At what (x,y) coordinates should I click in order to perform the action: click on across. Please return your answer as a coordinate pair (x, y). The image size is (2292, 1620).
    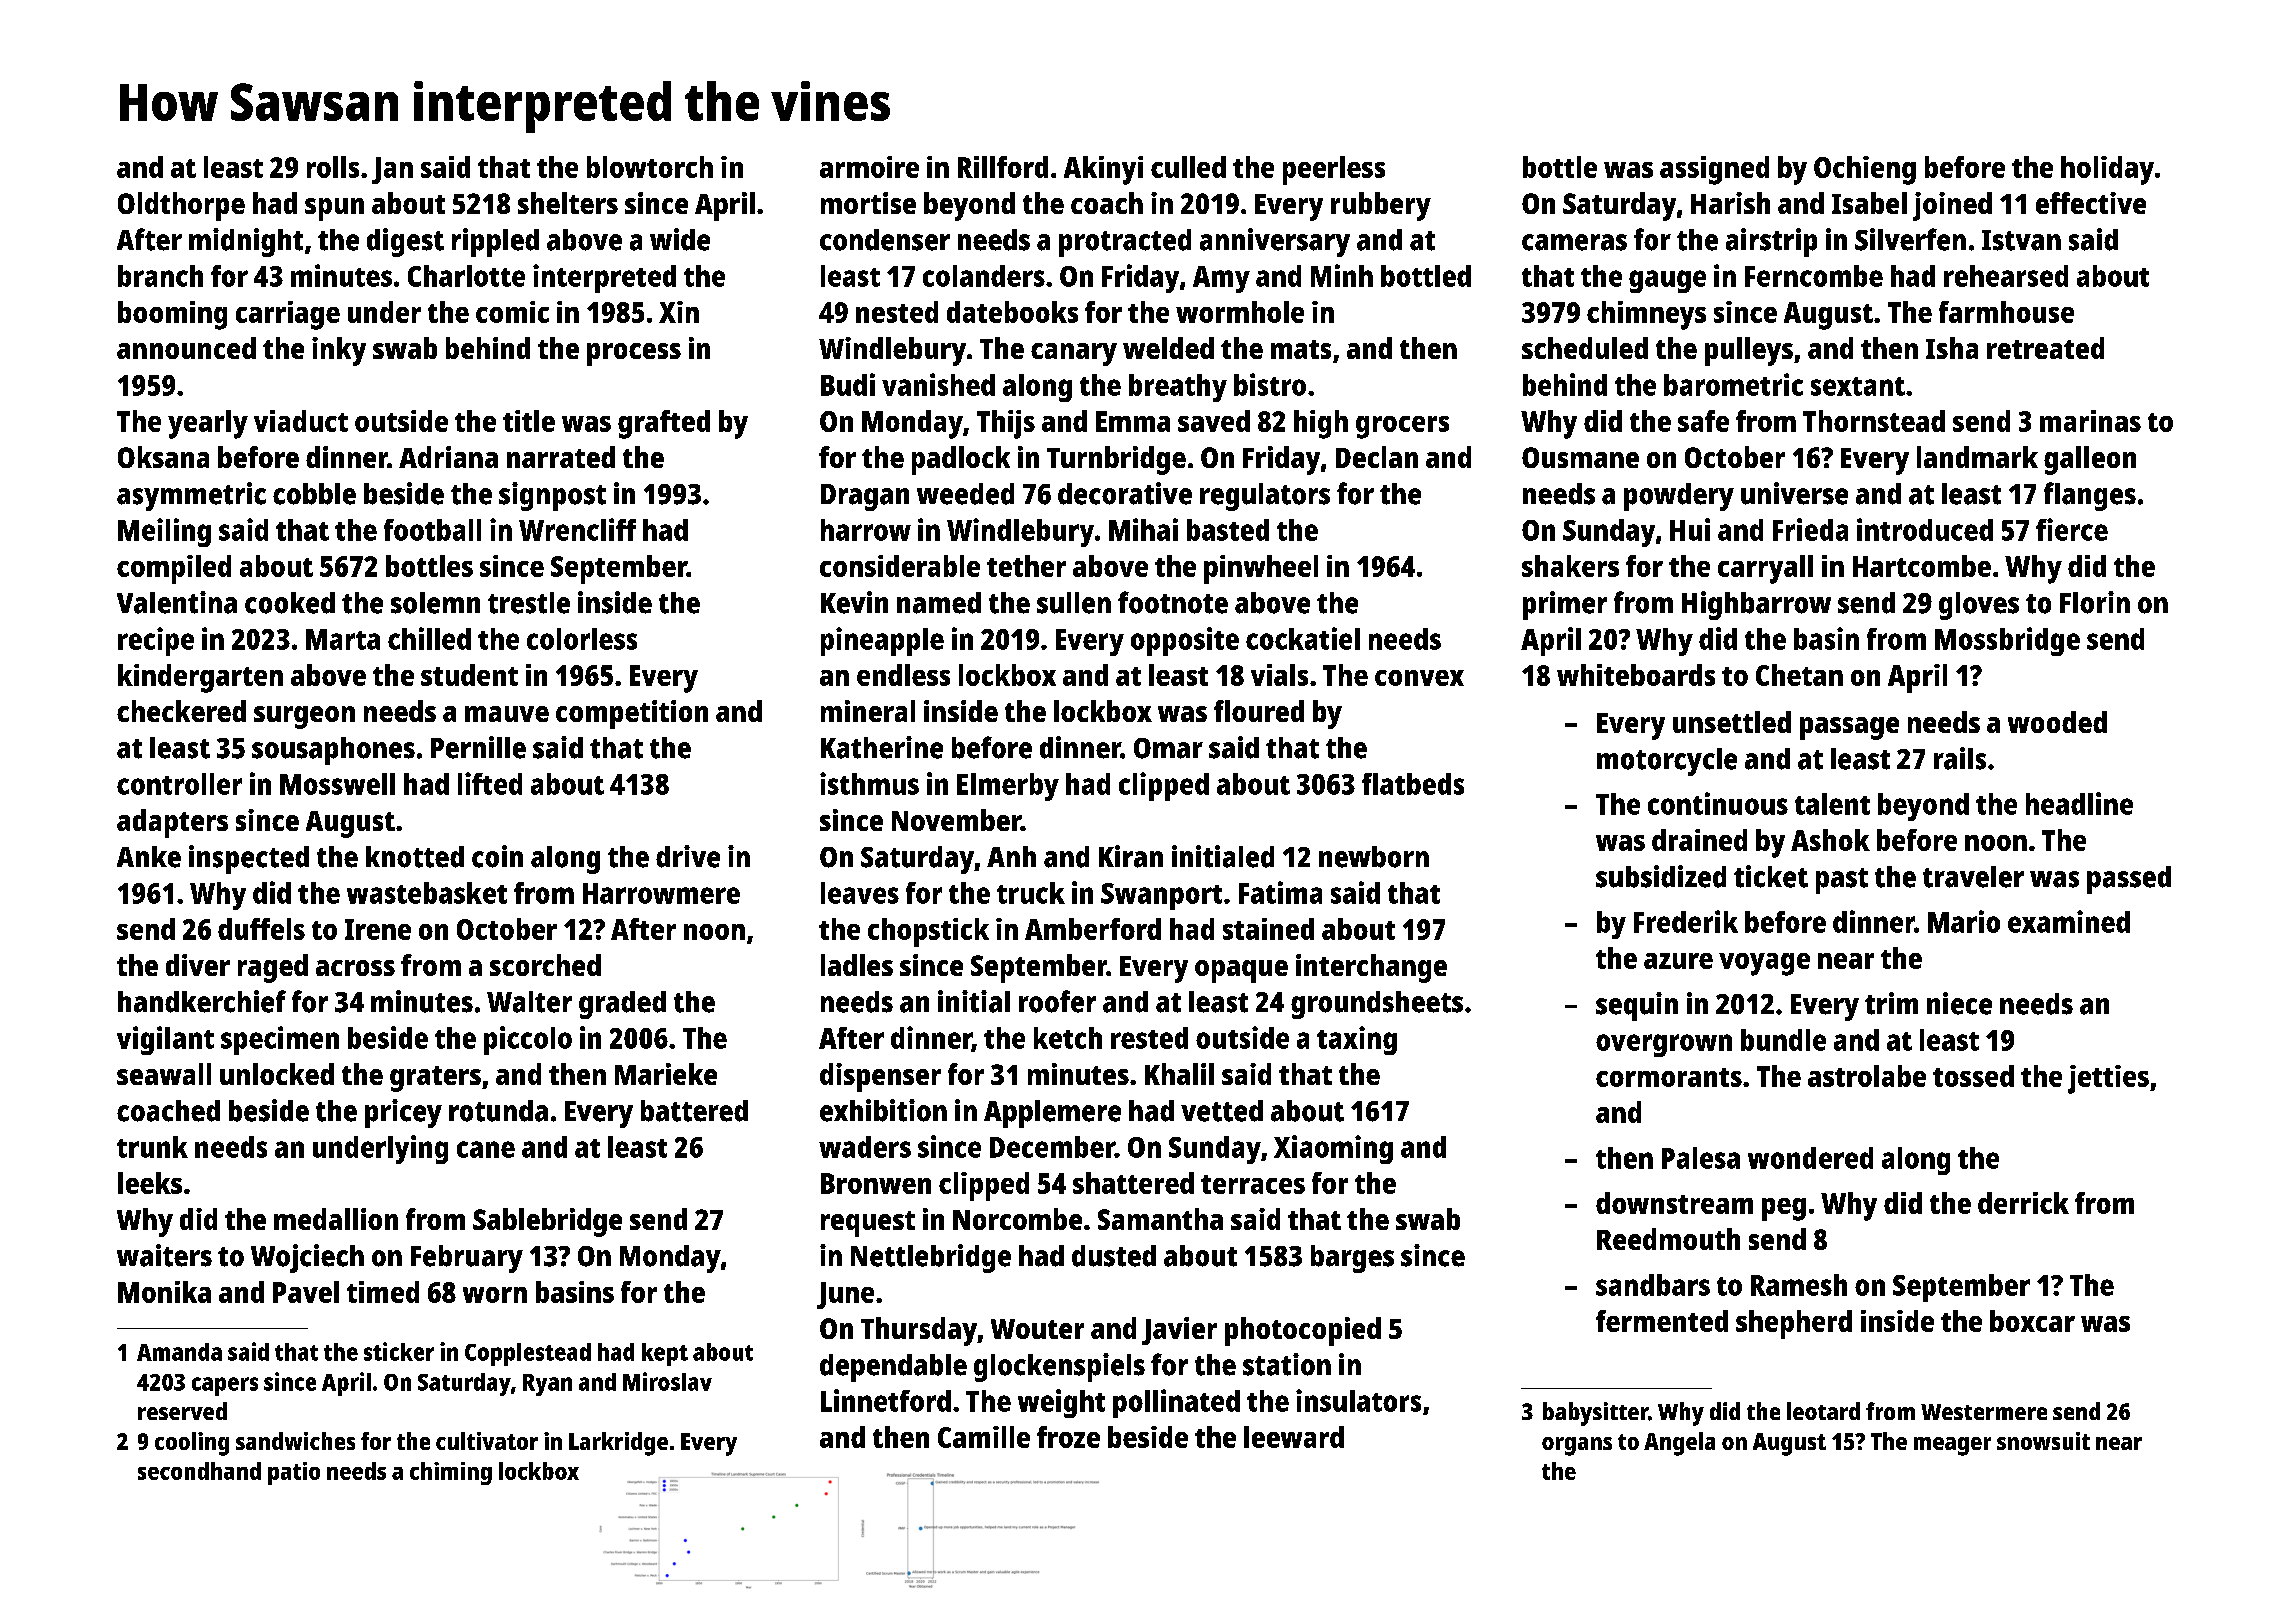
    Looking at the image, I should click on (355, 968).
